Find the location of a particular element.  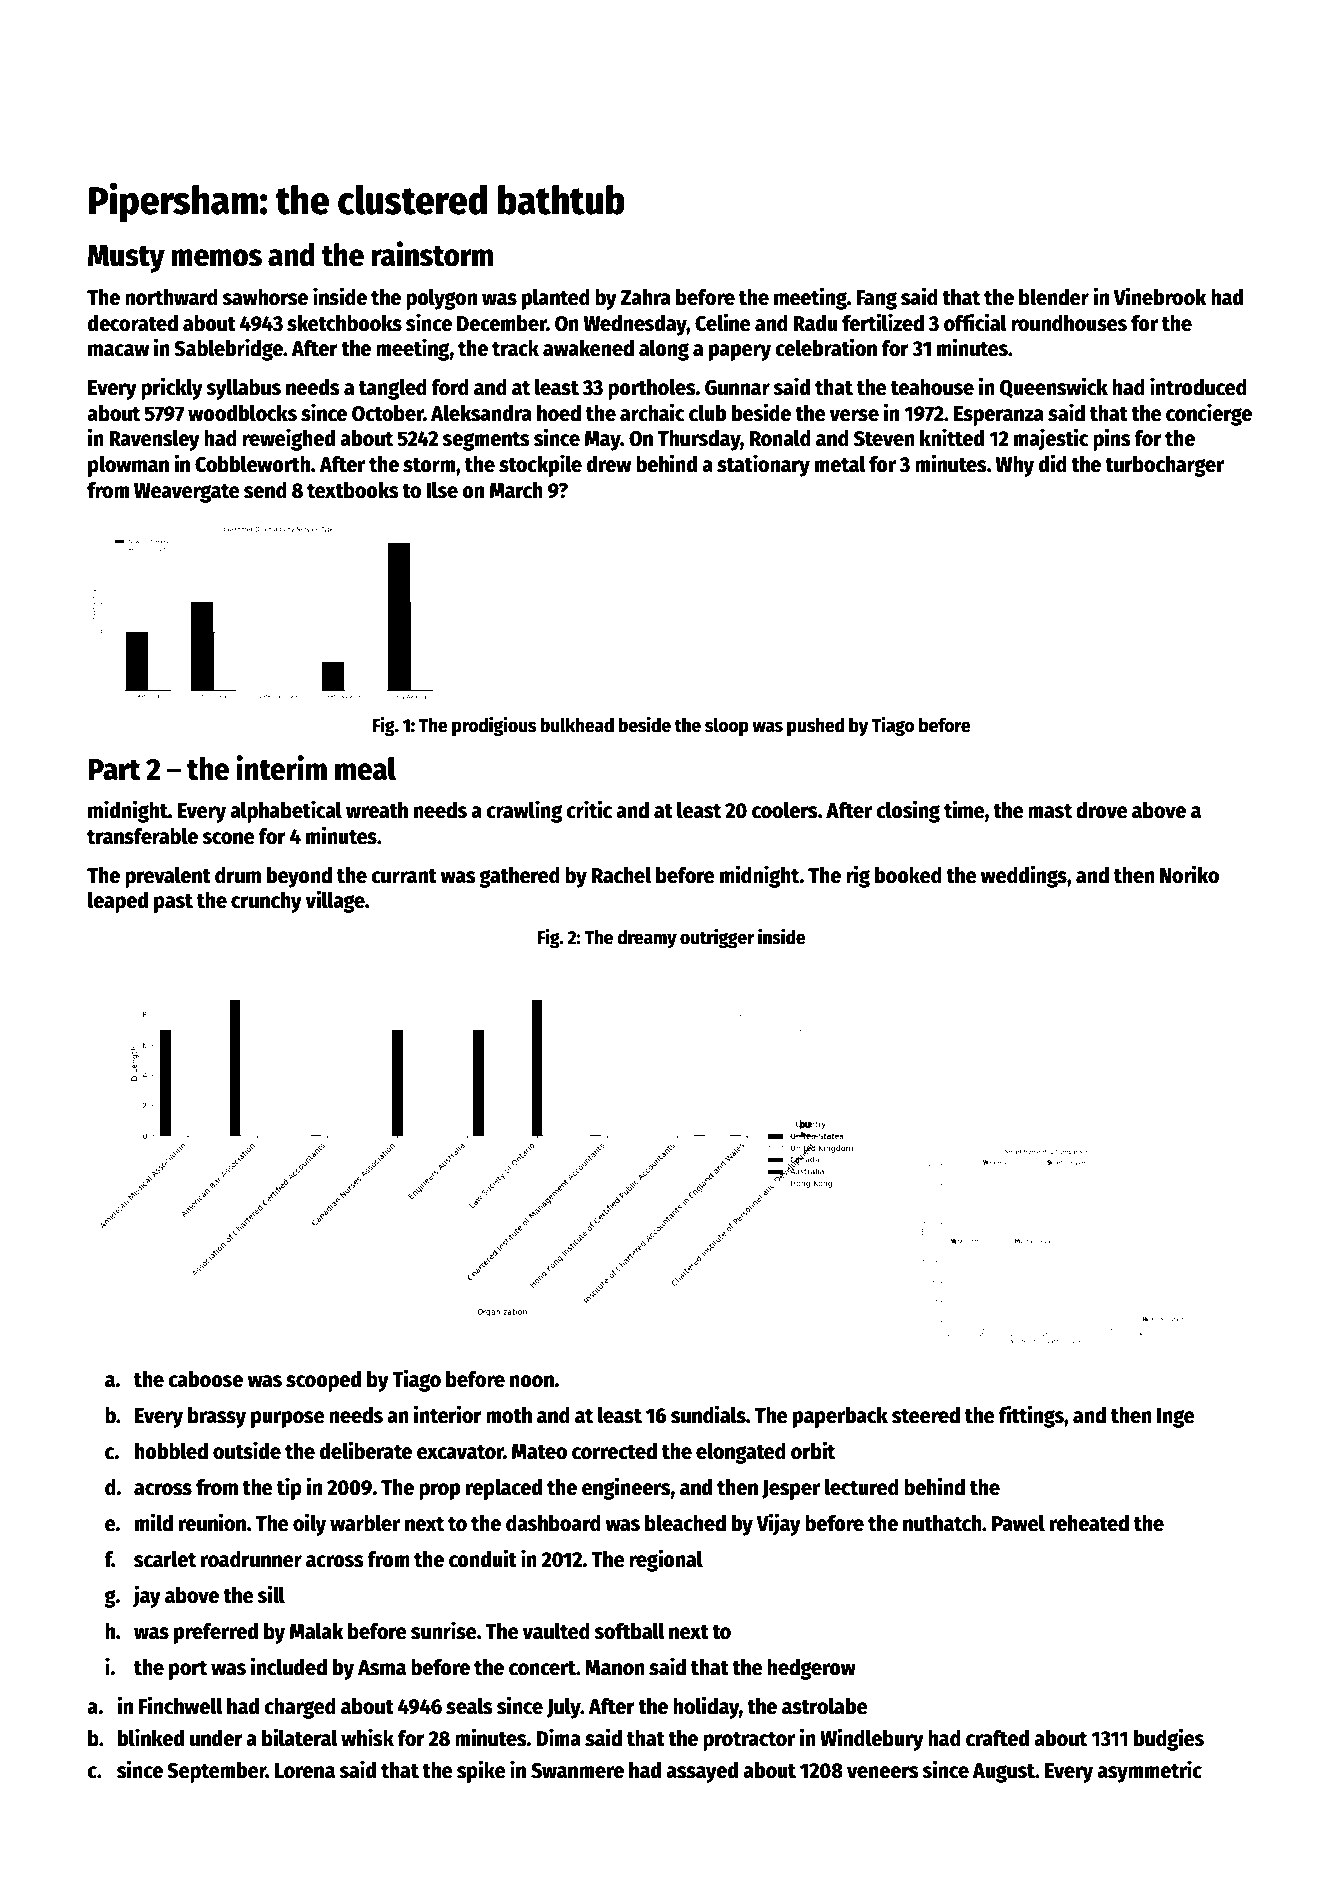

reheated is located at coordinates (1089, 1523).
